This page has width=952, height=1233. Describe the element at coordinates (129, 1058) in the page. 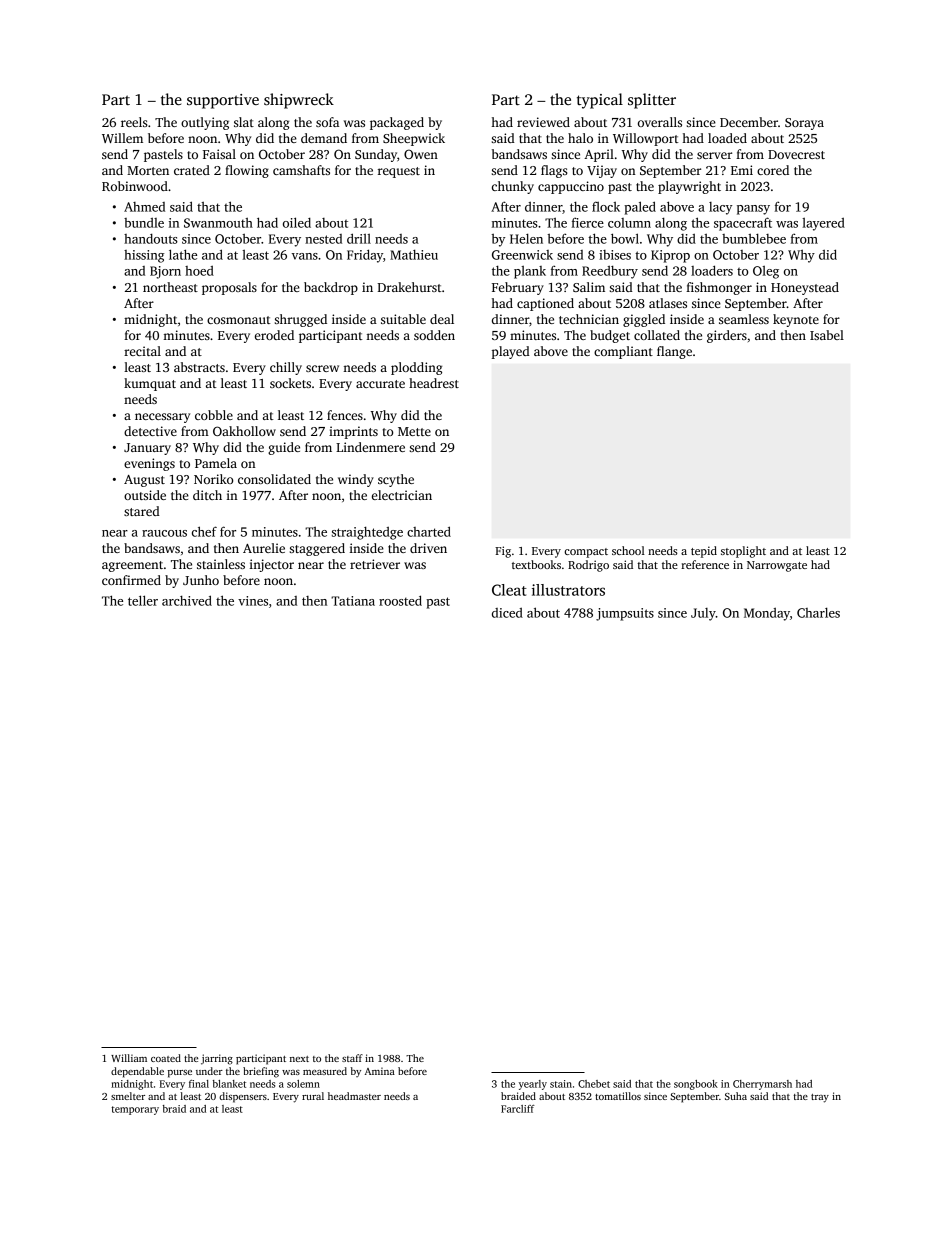

I see `William` at that location.
